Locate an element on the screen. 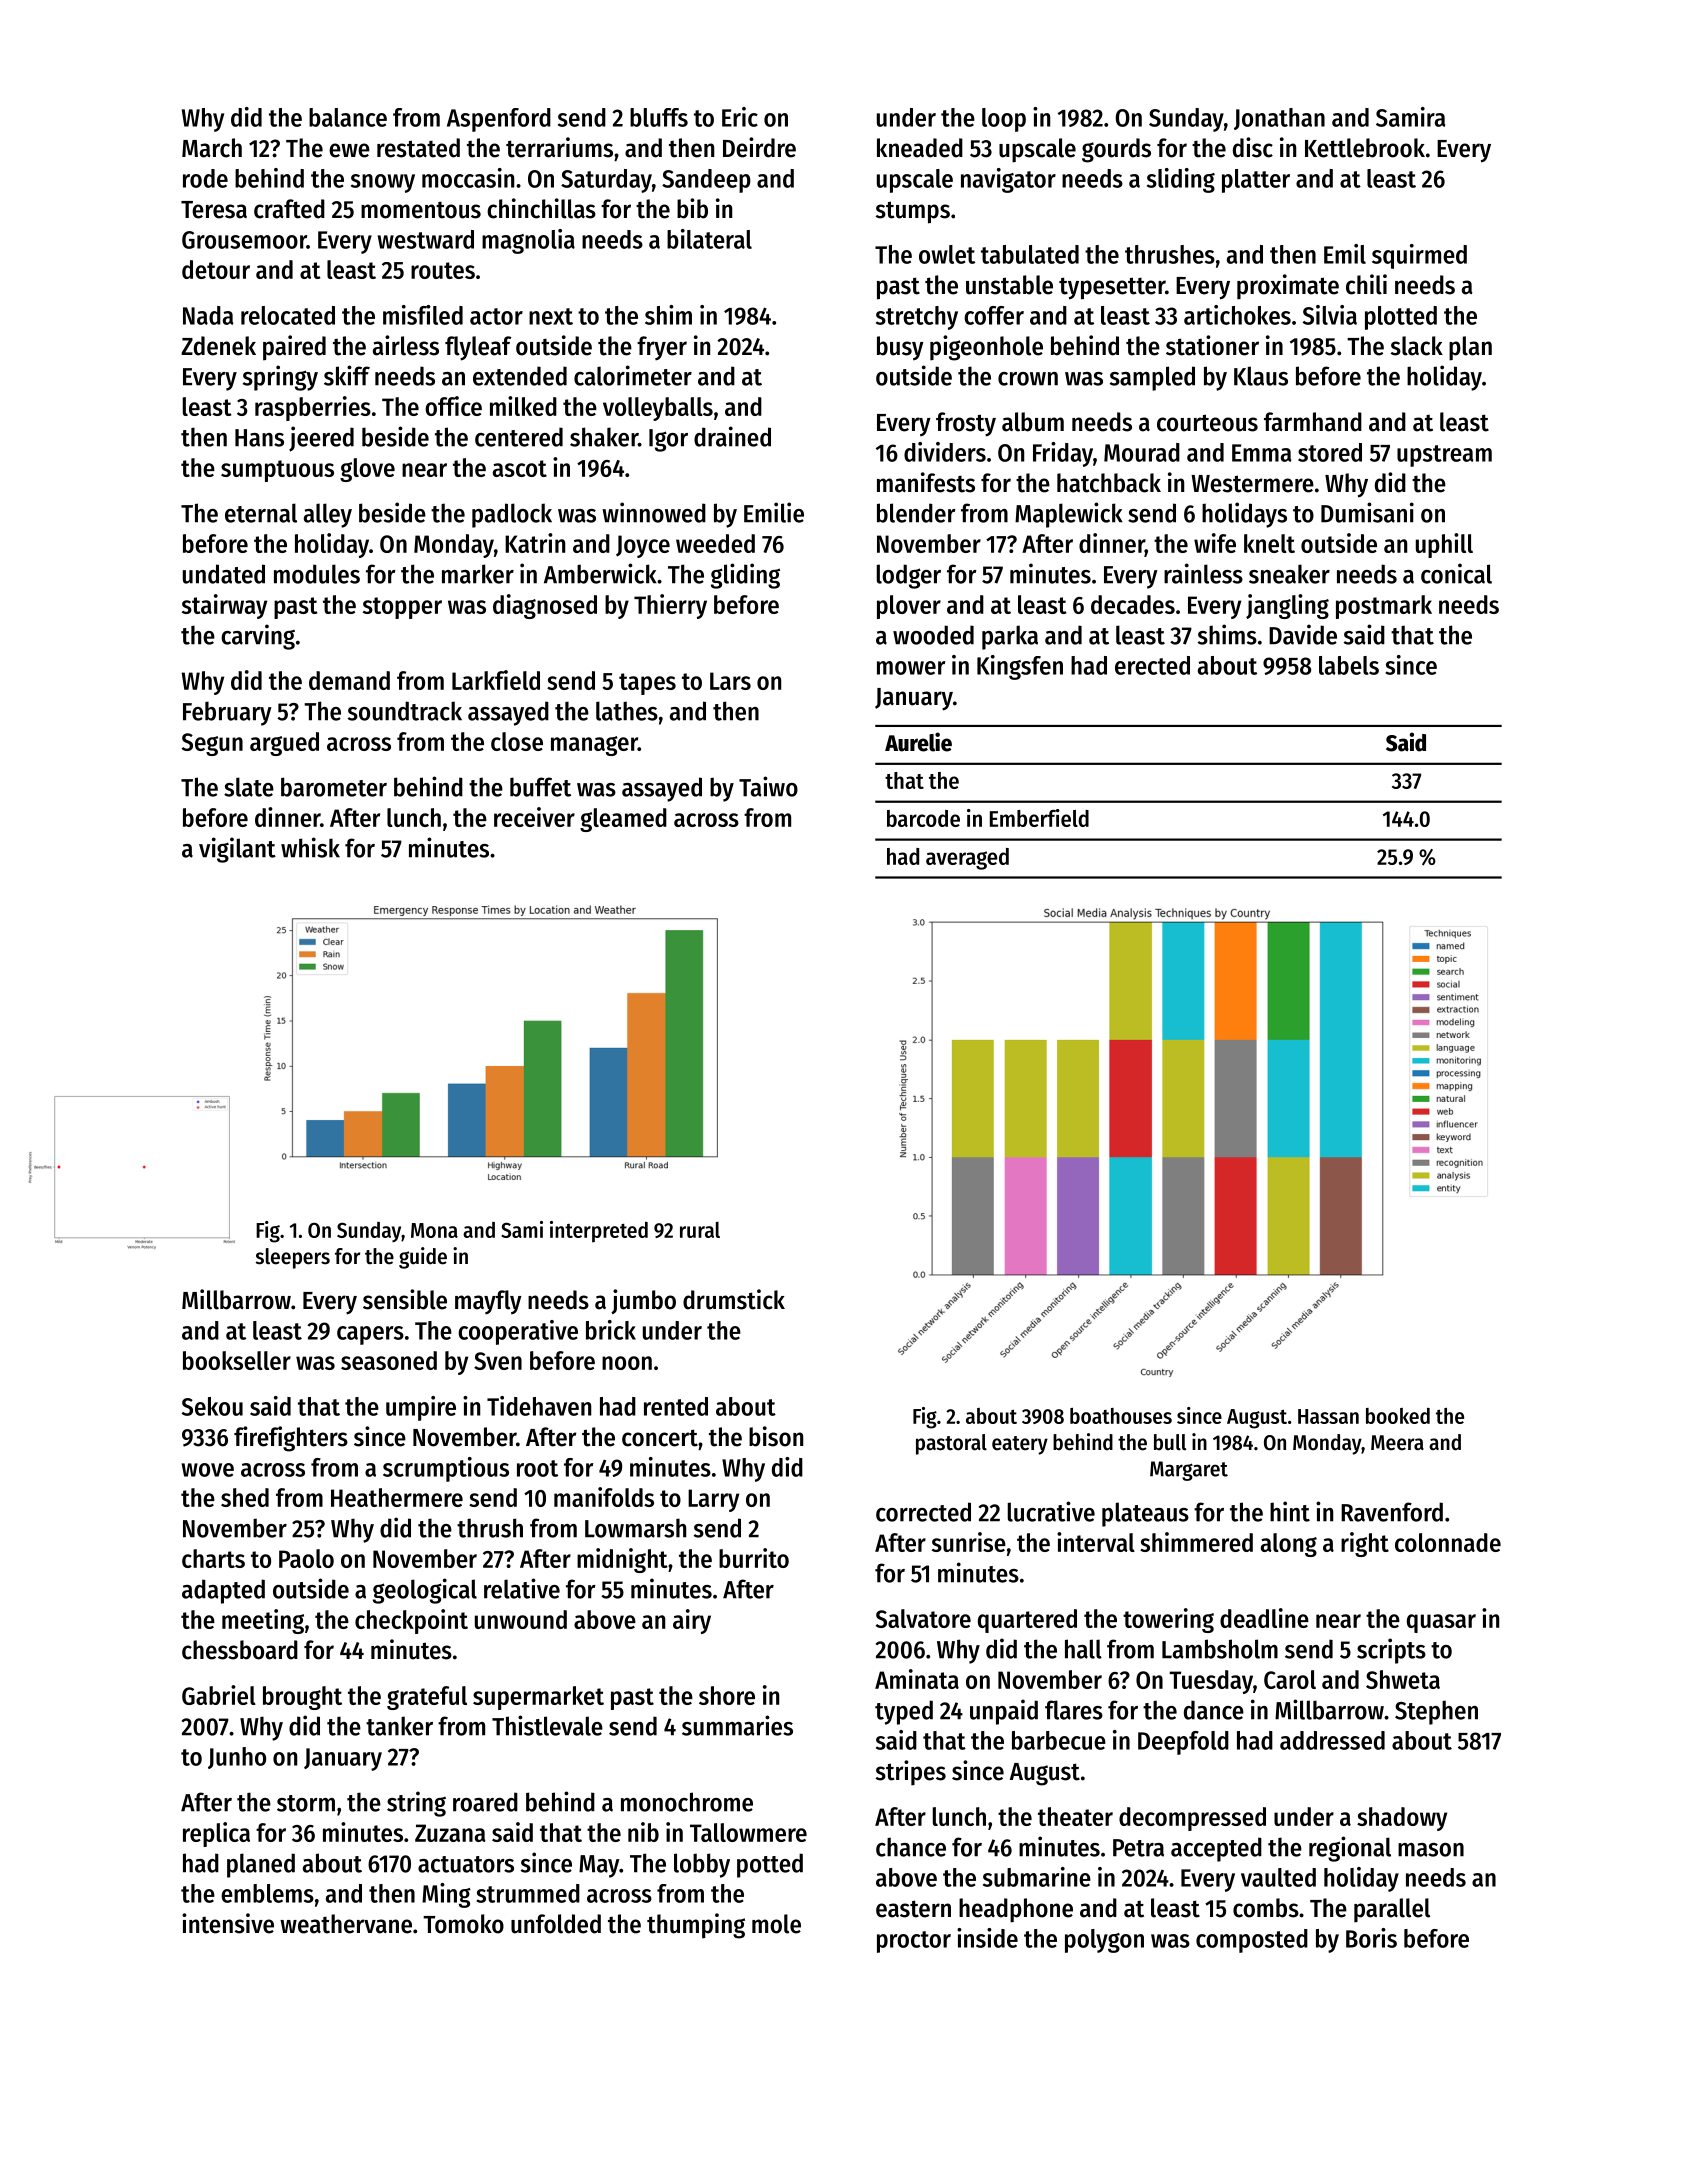  sleepers is located at coordinates (293, 1258).
